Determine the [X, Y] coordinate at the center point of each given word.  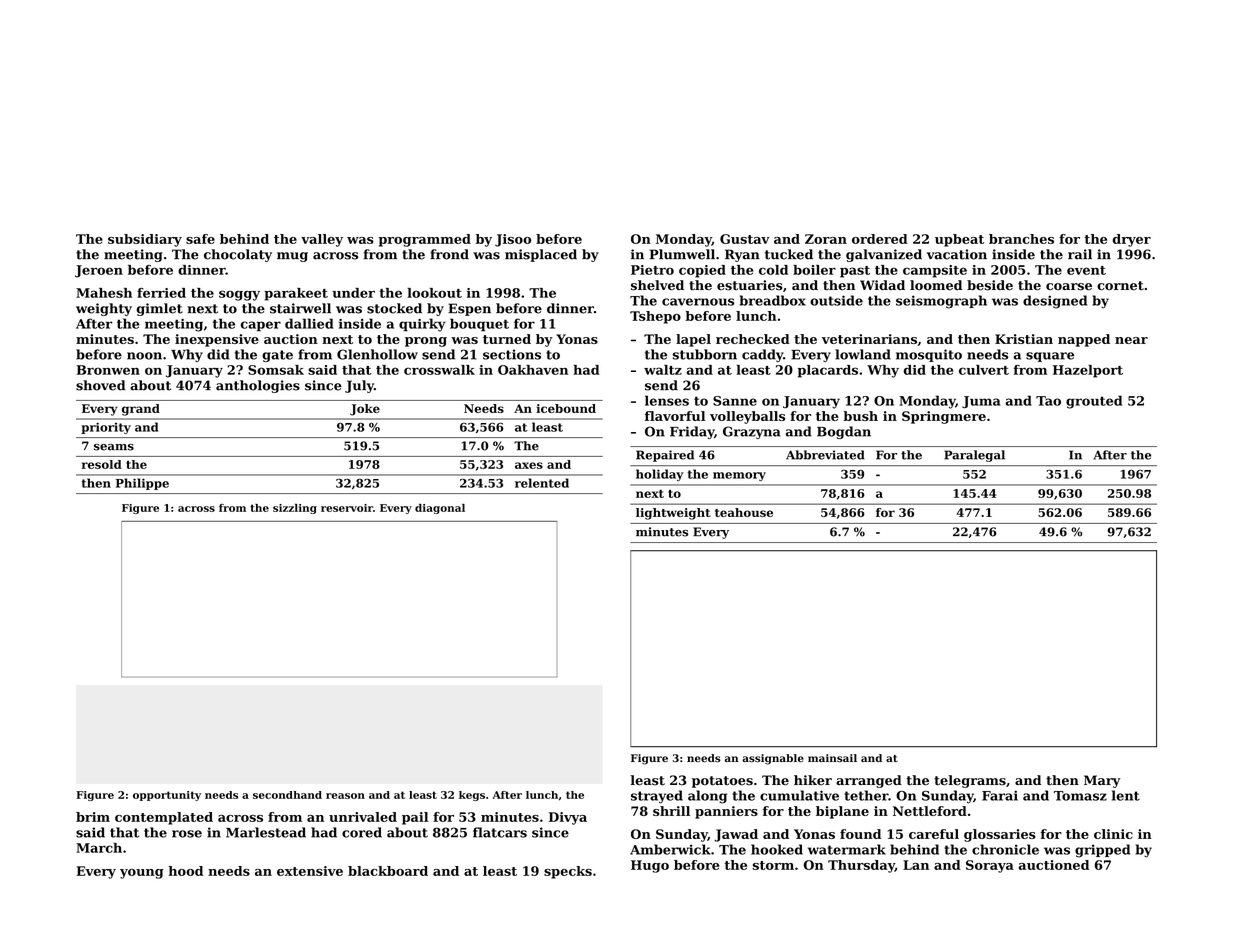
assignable [773, 759]
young [142, 874]
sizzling [295, 509]
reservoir [347, 508]
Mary [1102, 781]
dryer [1131, 240]
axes [529, 465]
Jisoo [513, 240]
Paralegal [974, 456]
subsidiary [145, 240]
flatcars [500, 832]
